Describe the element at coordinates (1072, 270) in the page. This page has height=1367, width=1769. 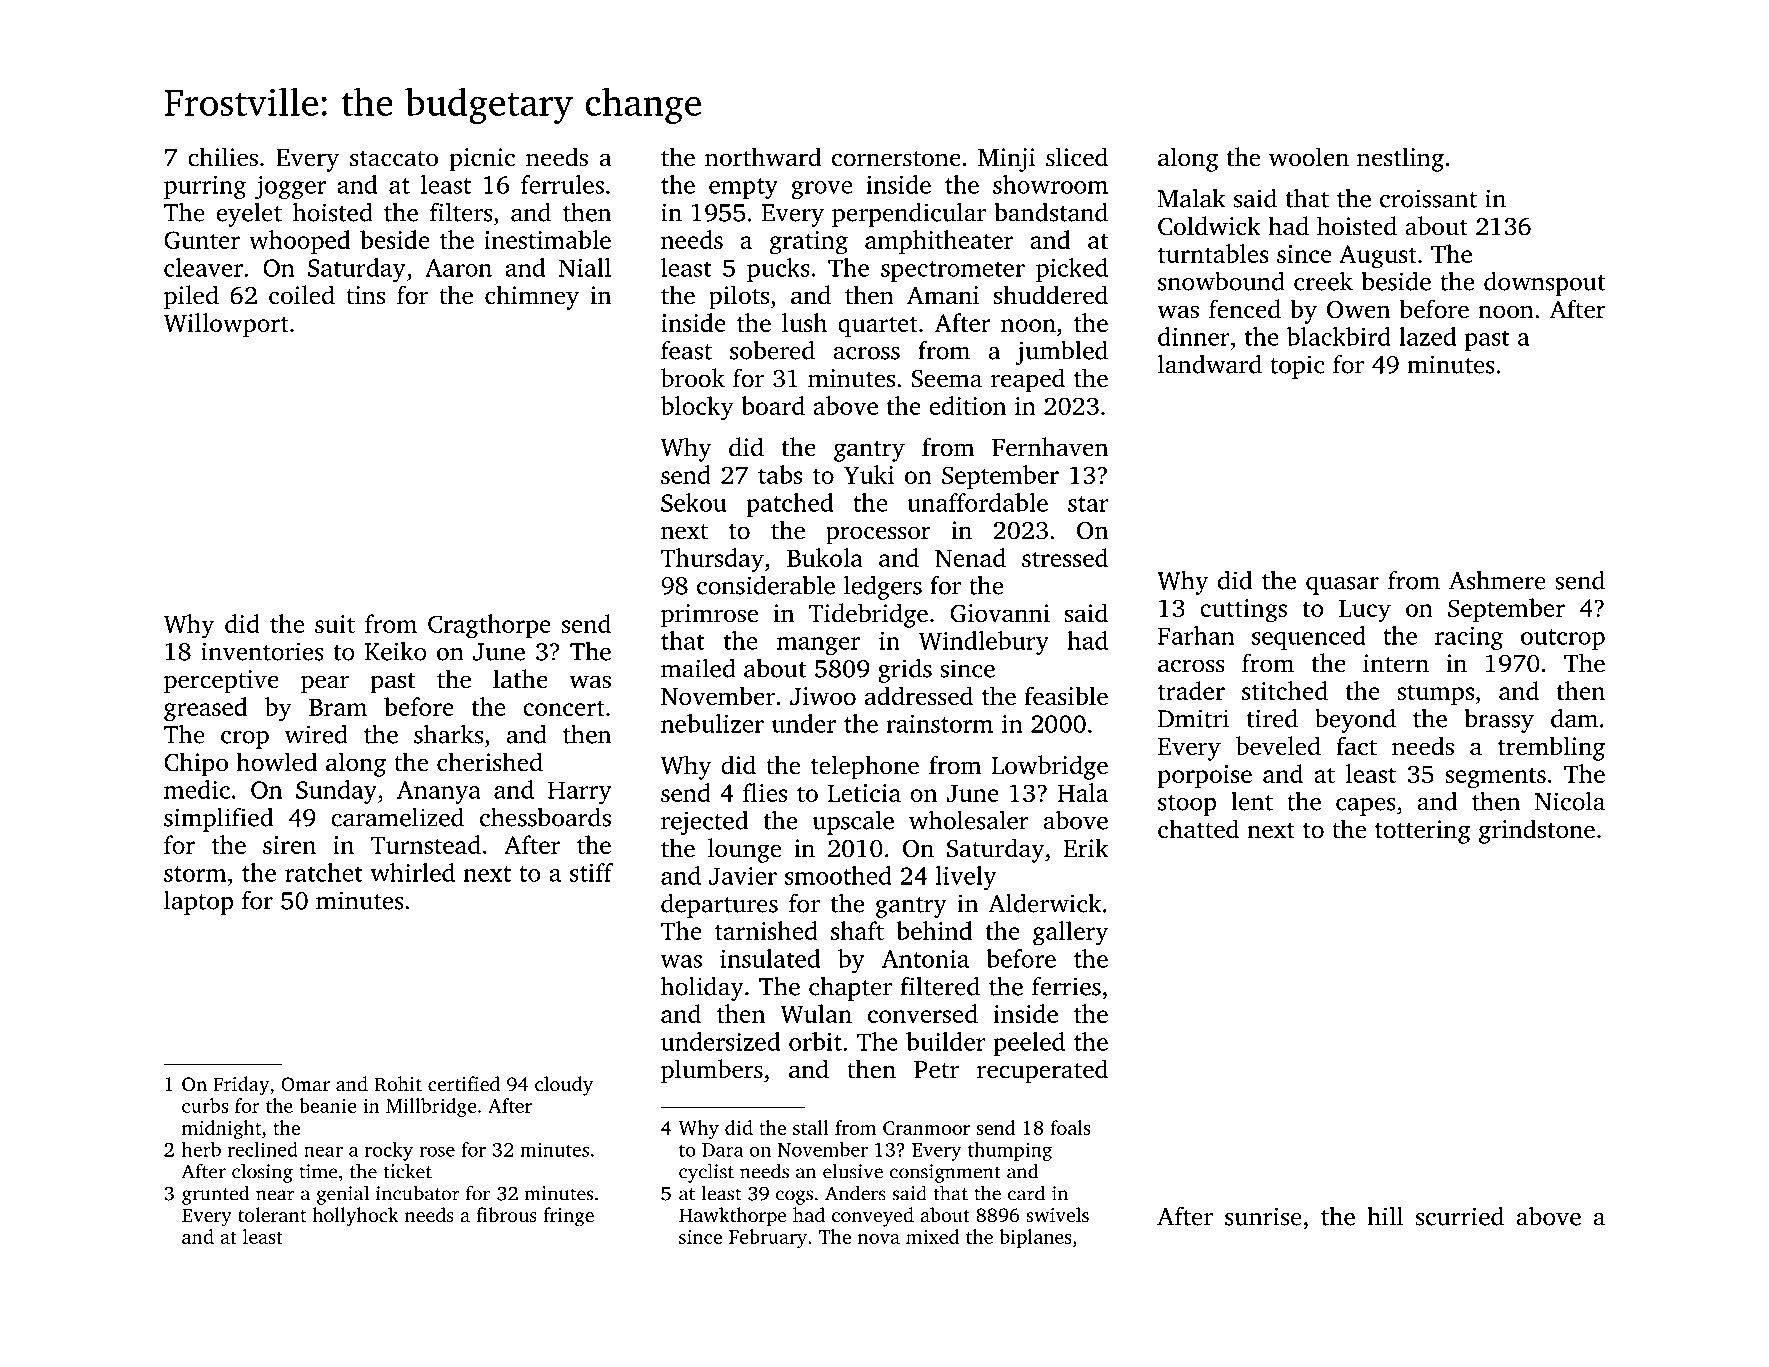
I see `picked` at that location.
